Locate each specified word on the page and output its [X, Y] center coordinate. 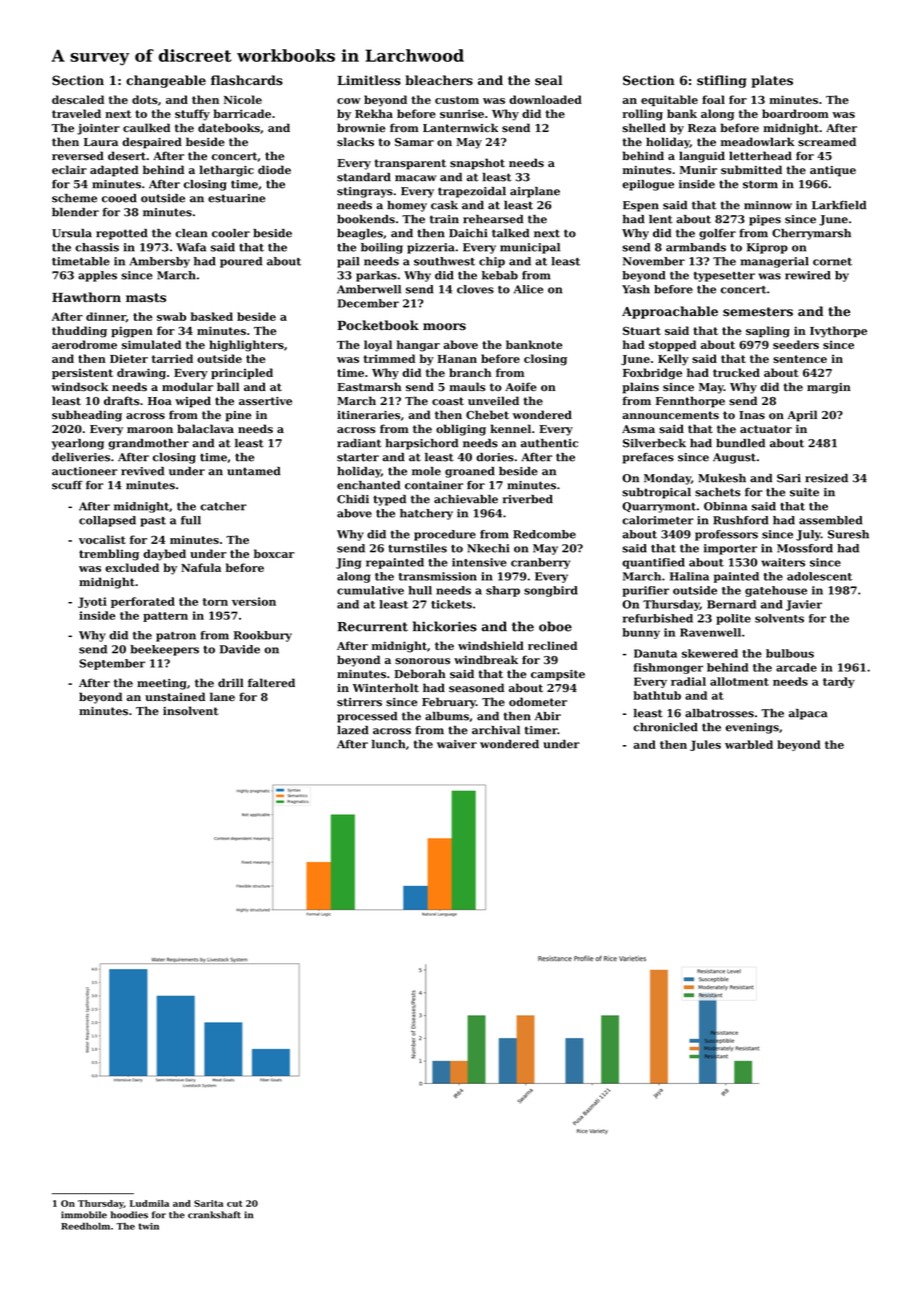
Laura [101, 142]
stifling [722, 81]
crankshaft [214, 1215]
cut [235, 1203]
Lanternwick [460, 128]
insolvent [190, 711]
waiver [457, 744]
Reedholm [85, 1226]
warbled [749, 744]
